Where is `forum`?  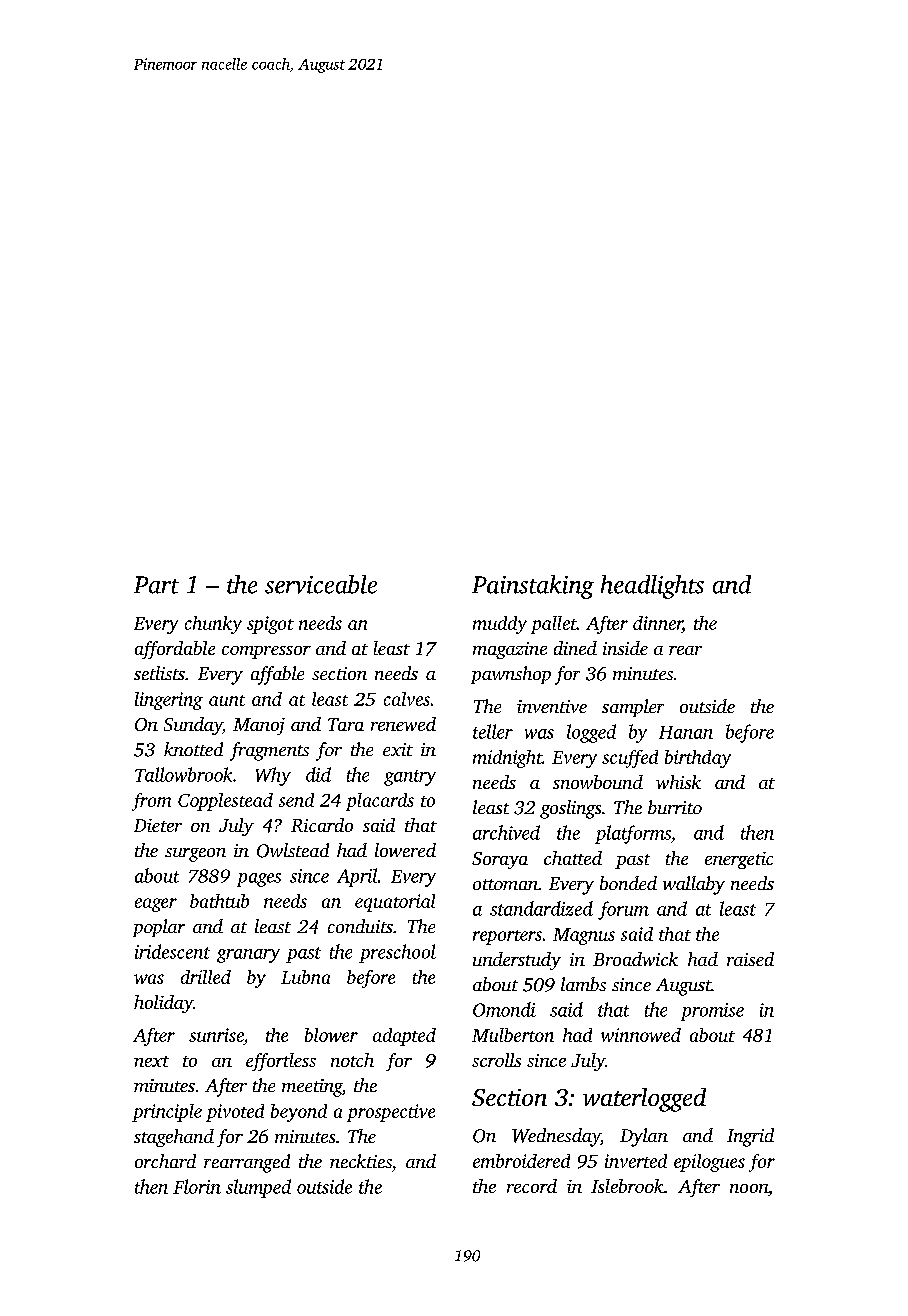 forum is located at coordinates (623, 910).
